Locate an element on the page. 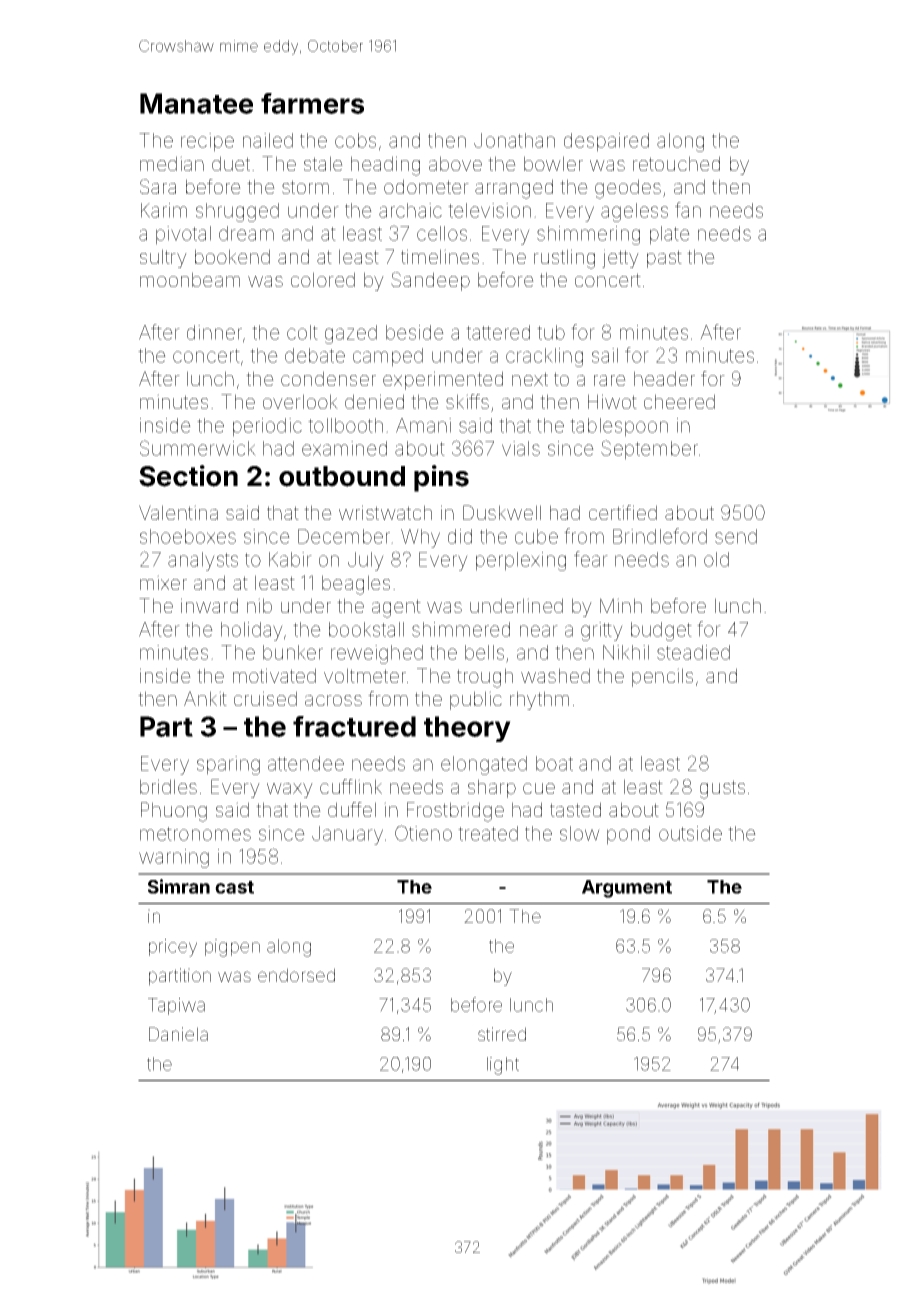  Manatee is located at coordinates (196, 103).
